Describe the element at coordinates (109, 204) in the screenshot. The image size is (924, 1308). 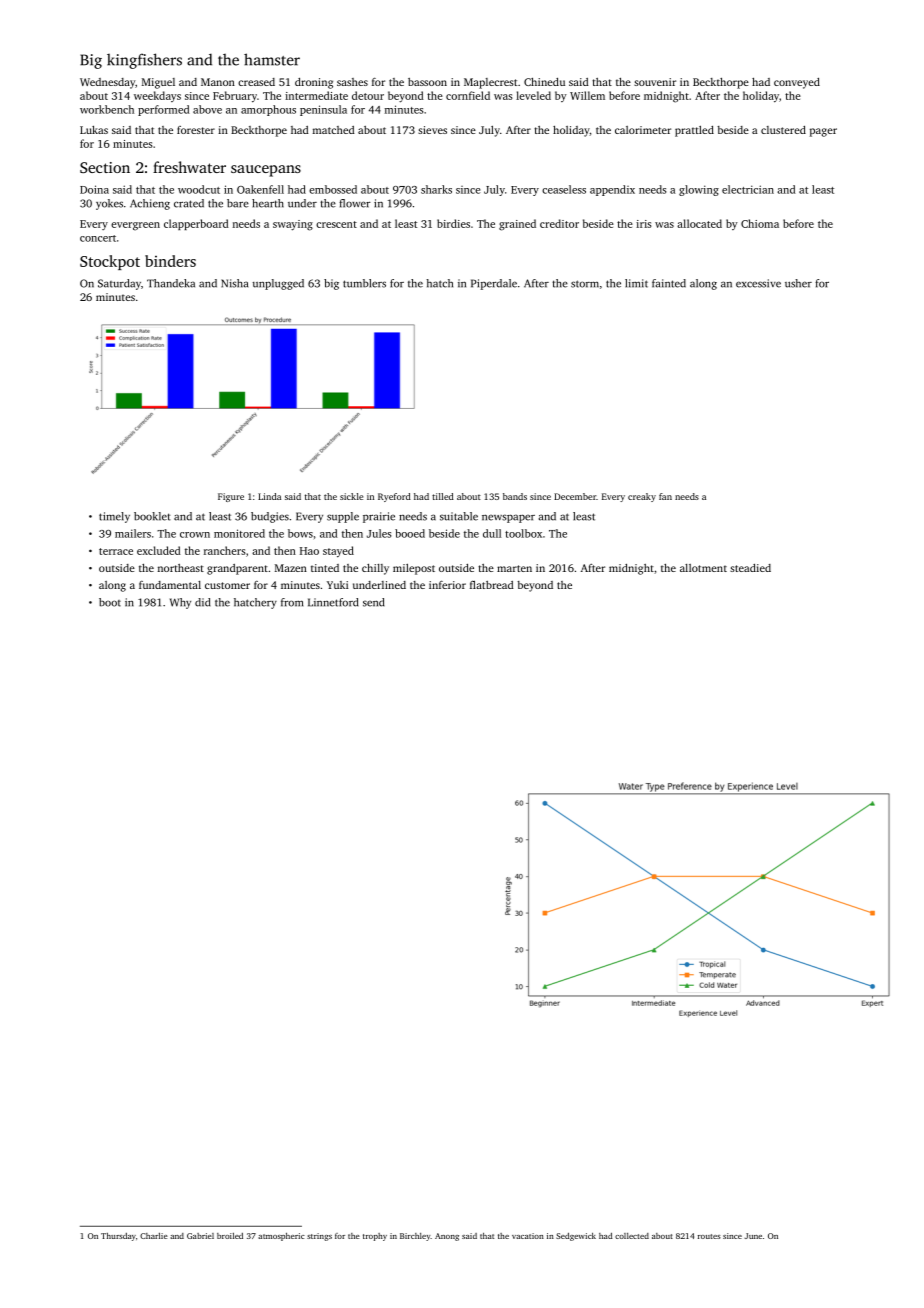
I see `yokes` at that location.
